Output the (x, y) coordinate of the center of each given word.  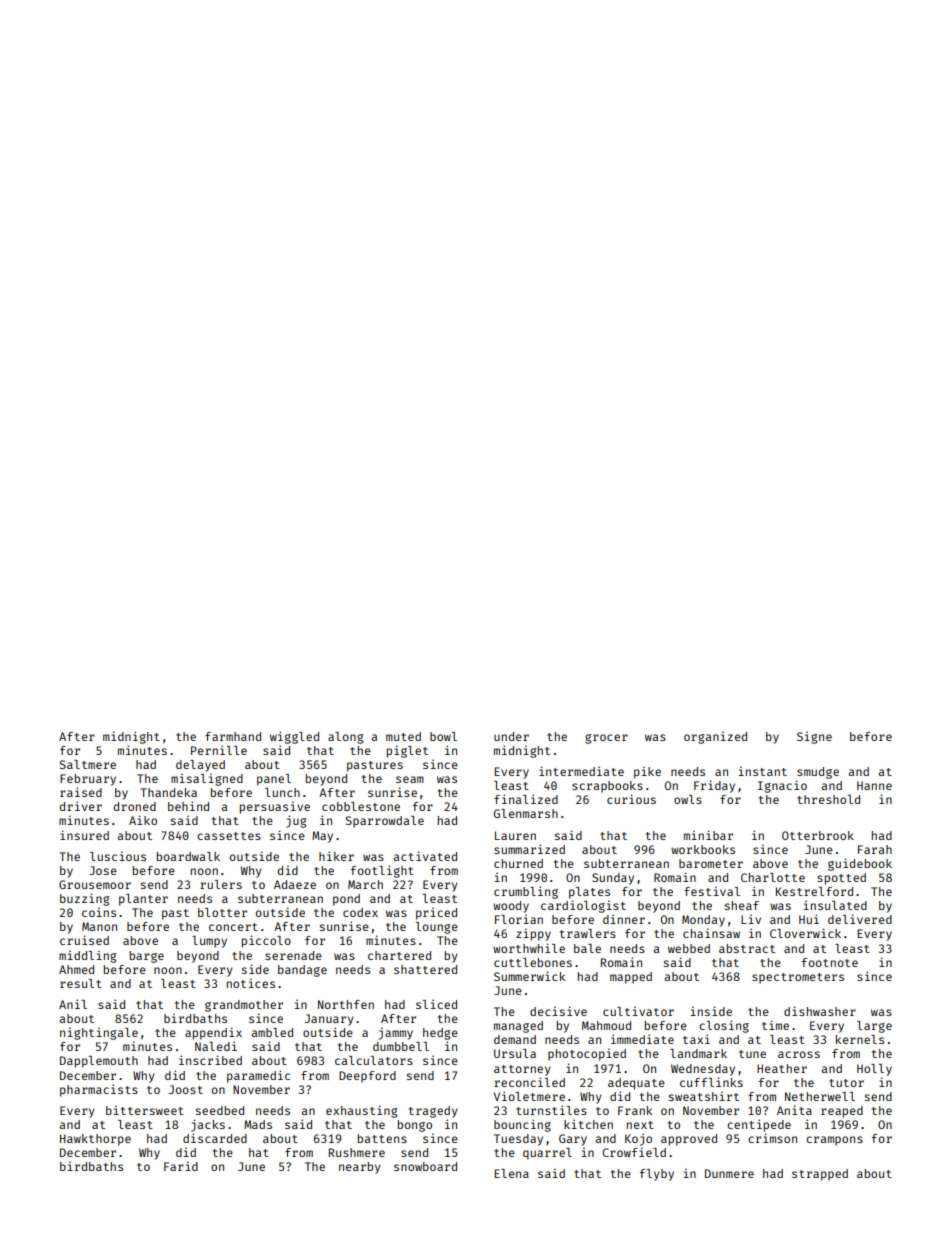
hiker (336, 856)
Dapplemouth (99, 1062)
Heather (782, 1068)
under (511, 736)
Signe (814, 738)
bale (587, 948)
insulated (835, 905)
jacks (208, 1125)
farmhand (233, 736)
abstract (747, 948)
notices (251, 983)
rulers (221, 884)
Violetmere (529, 1096)
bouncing (522, 1125)
